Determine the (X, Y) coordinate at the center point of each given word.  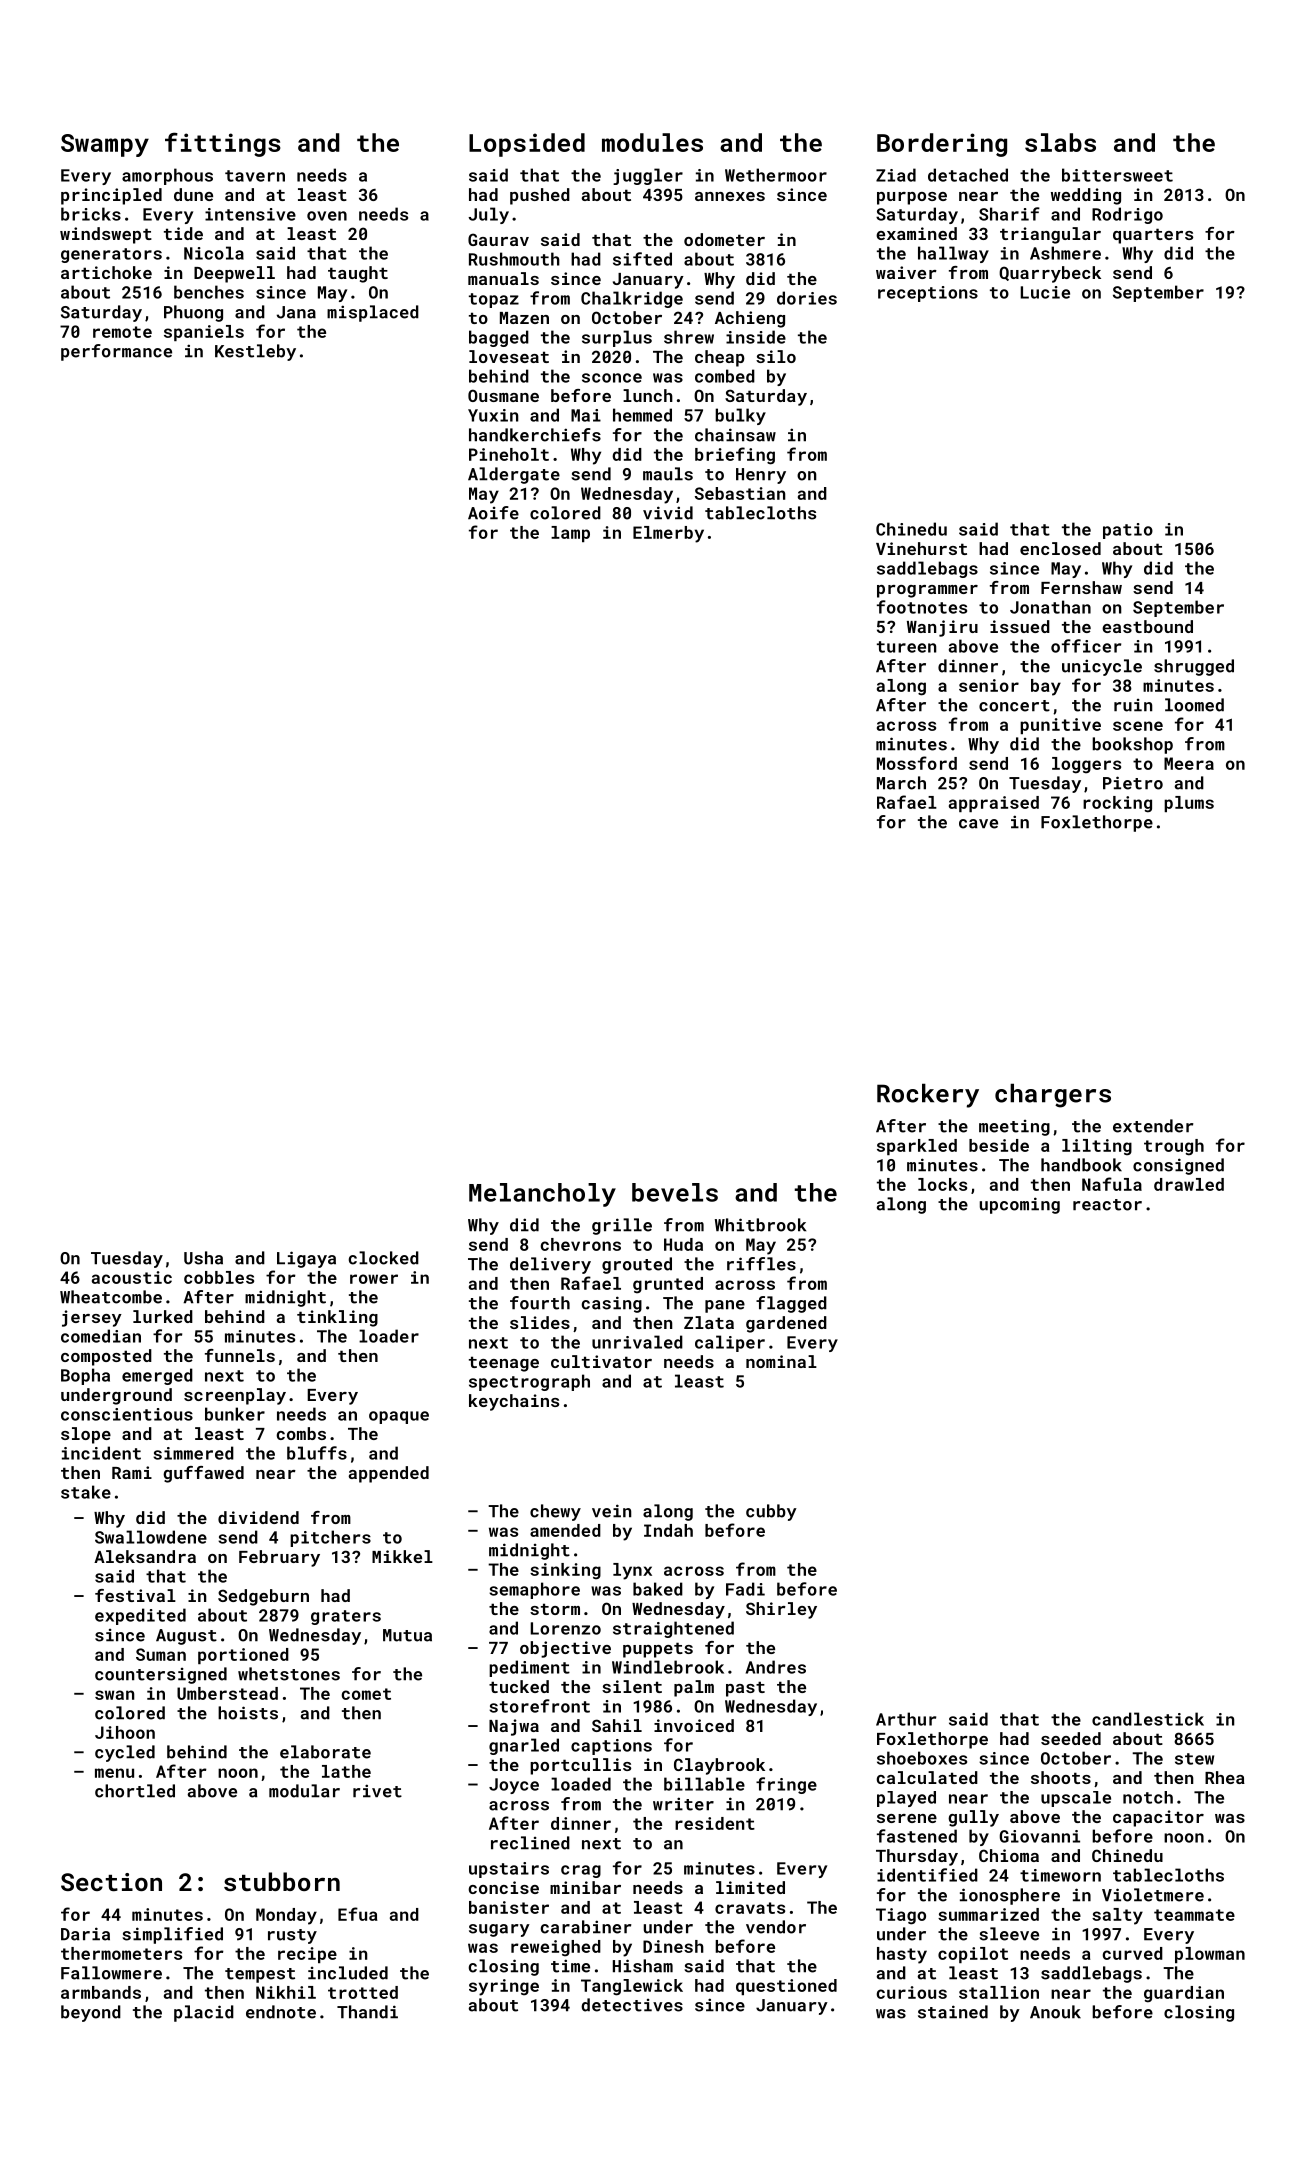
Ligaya (306, 1259)
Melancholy (542, 1195)
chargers (1053, 1096)
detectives (632, 2005)
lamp (570, 534)
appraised (994, 804)
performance (116, 352)
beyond (91, 2013)
